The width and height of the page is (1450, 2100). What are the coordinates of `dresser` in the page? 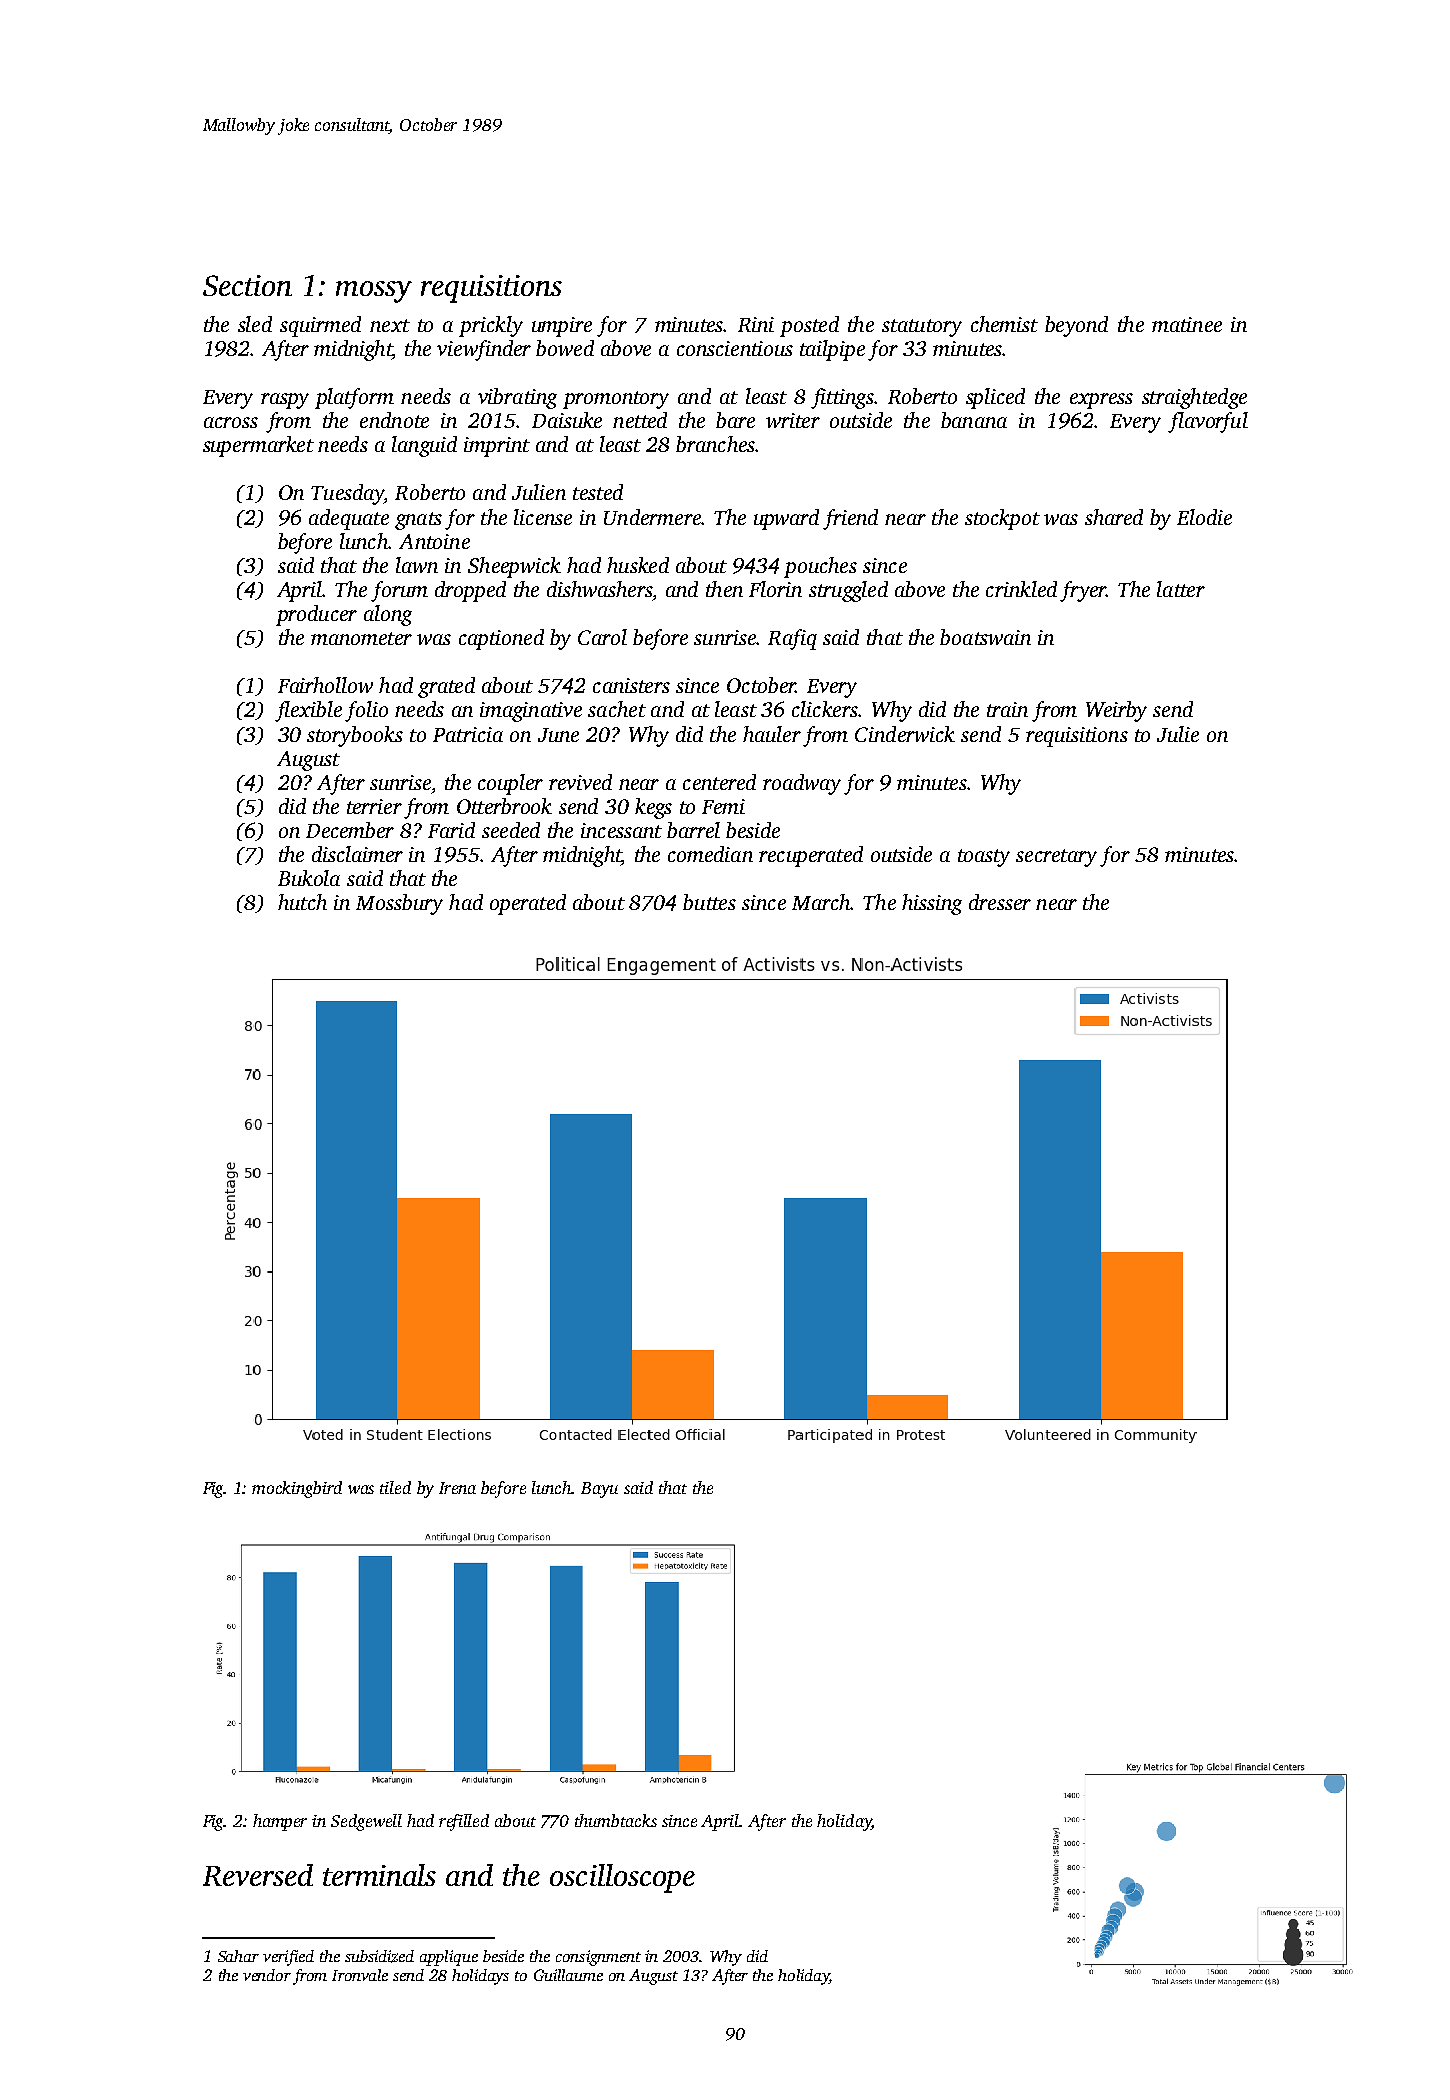 It's located at (1000, 902).
